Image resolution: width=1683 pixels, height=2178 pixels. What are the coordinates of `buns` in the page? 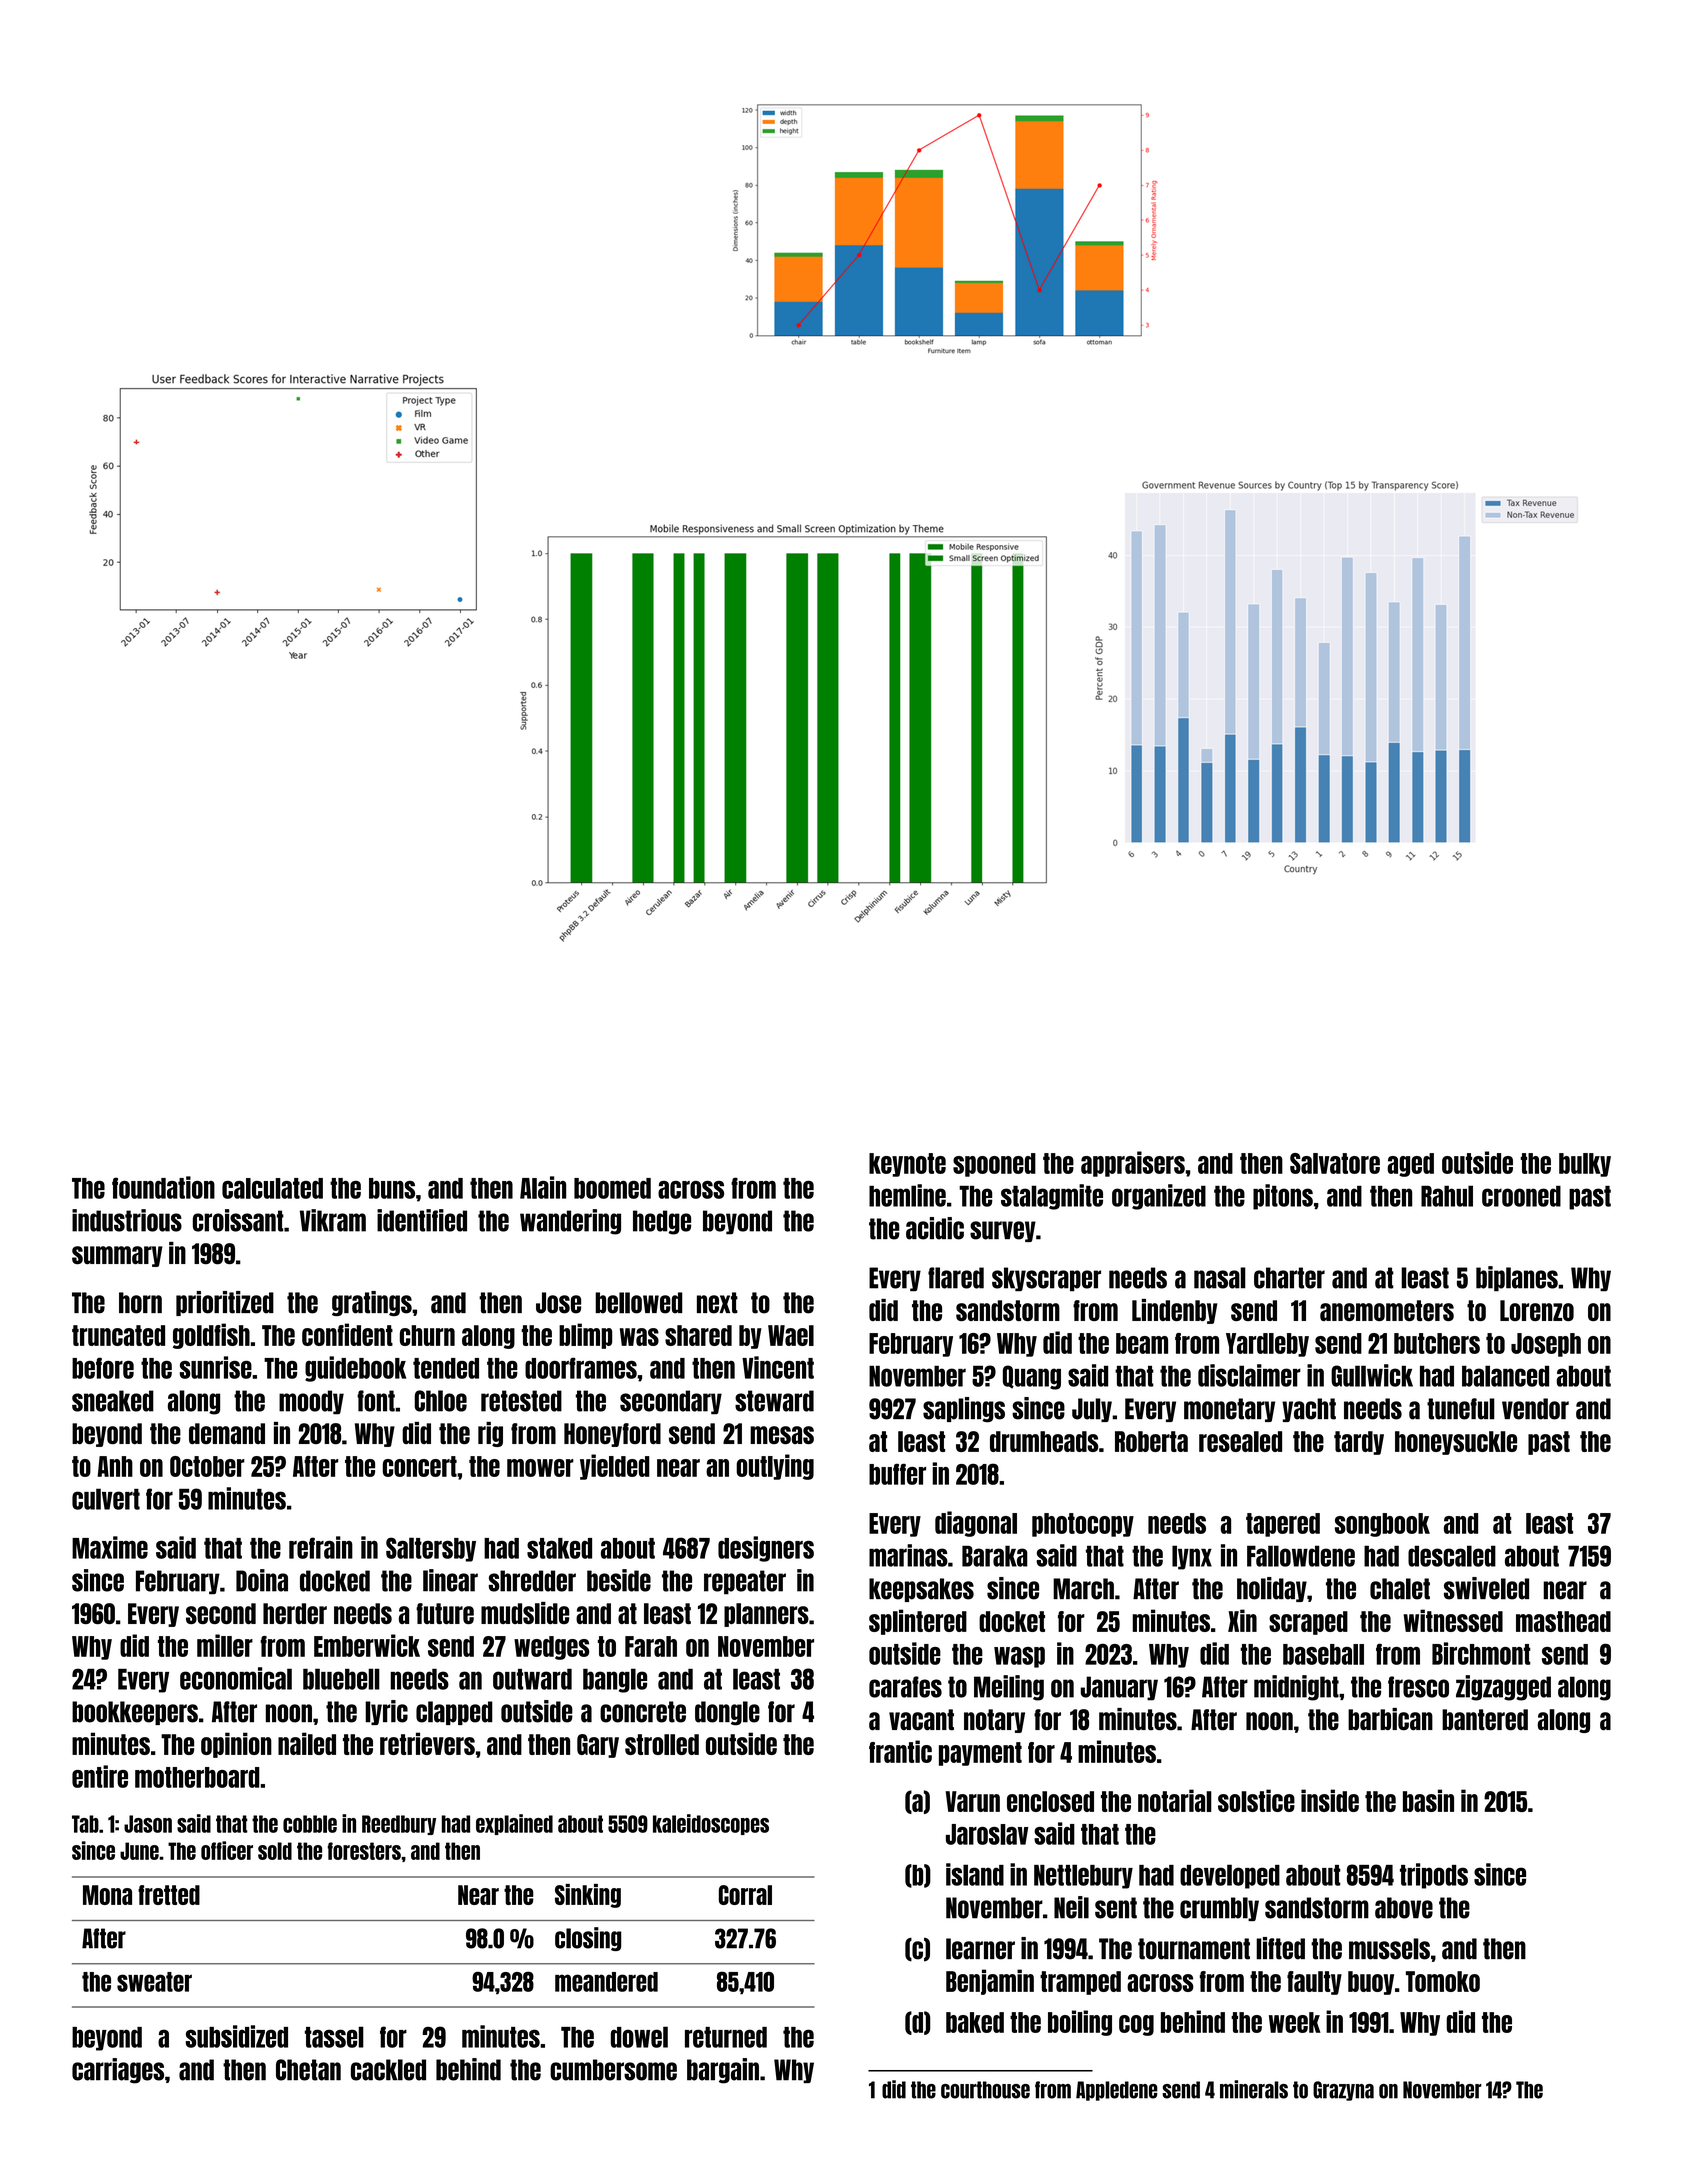 It's located at (392, 1188).
